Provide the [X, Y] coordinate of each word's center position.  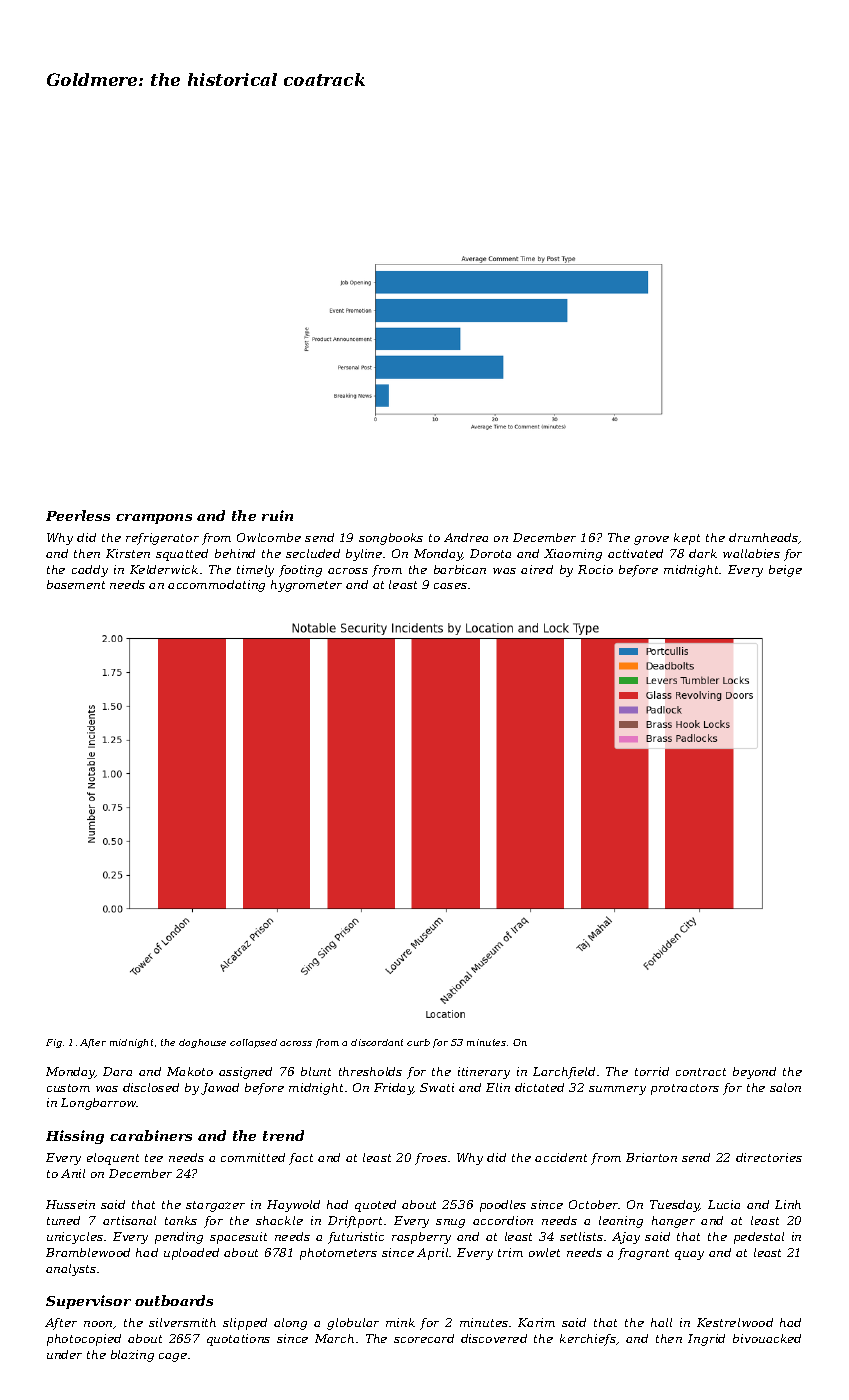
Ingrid [706, 1340]
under [64, 1354]
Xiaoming [573, 555]
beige [785, 571]
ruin [277, 515]
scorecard [424, 1338]
